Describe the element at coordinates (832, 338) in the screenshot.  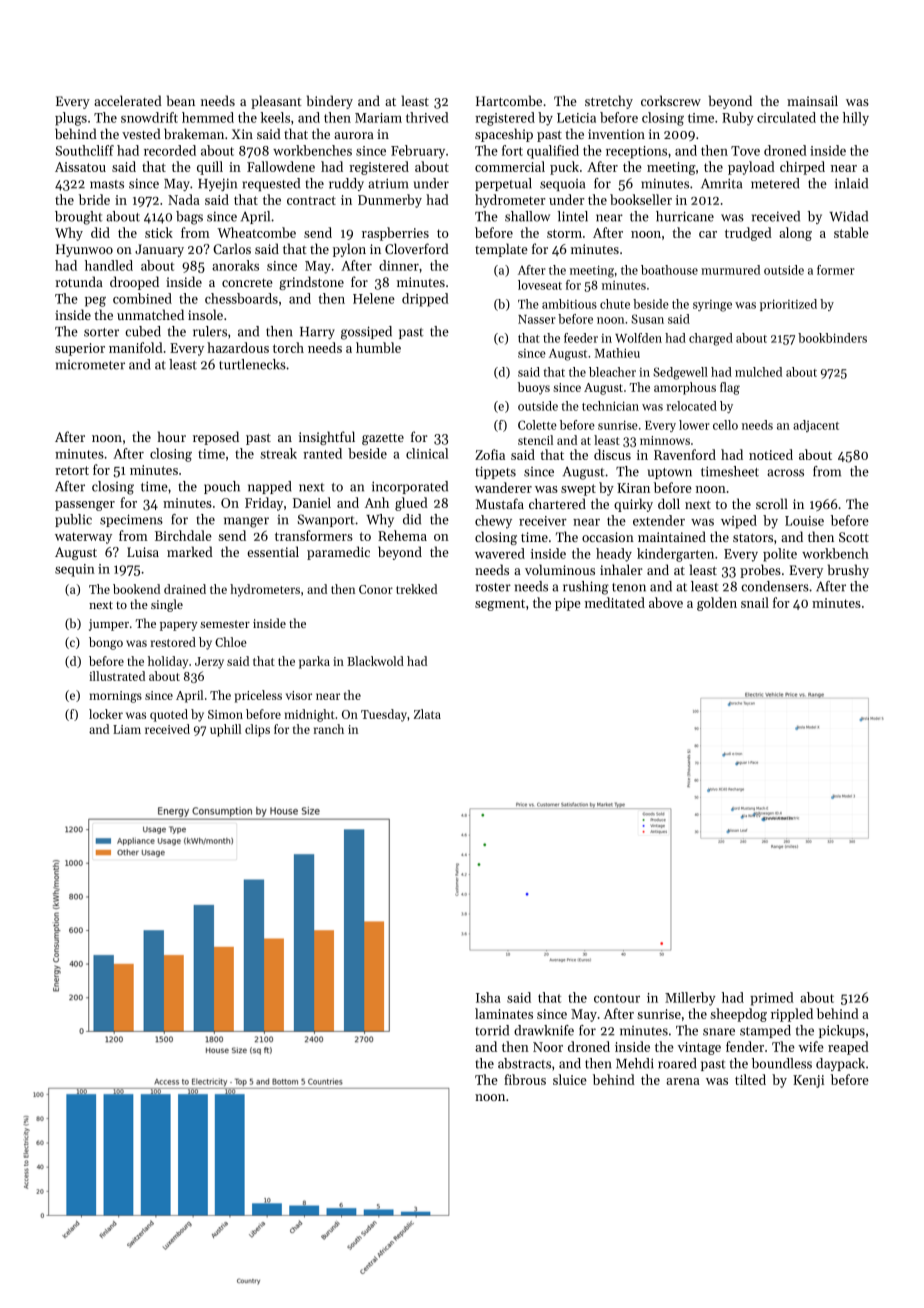
I see `bookbinders` at that location.
